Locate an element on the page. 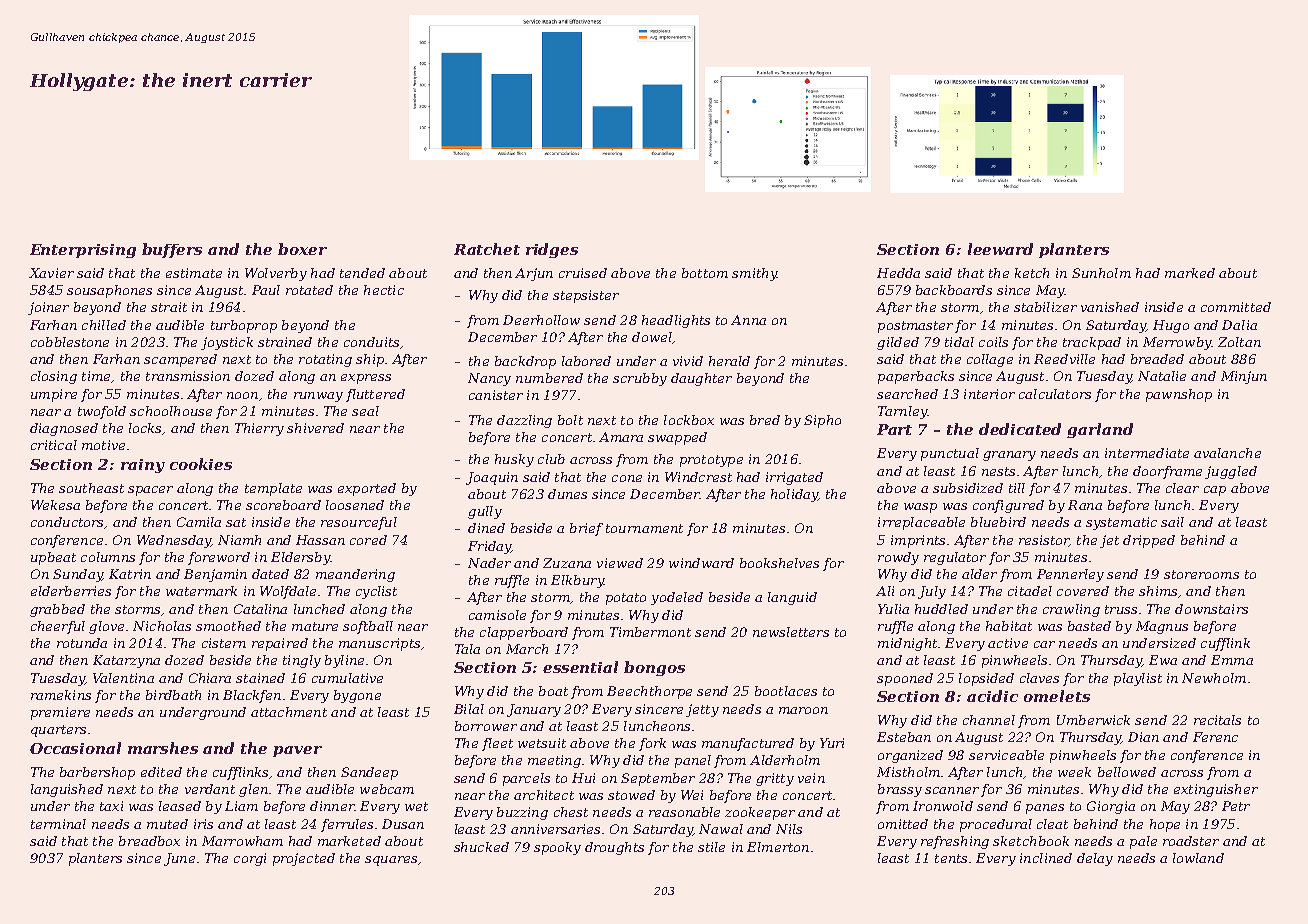 Image resolution: width=1308 pixels, height=924 pixels. cookies is located at coordinates (201, 464).
